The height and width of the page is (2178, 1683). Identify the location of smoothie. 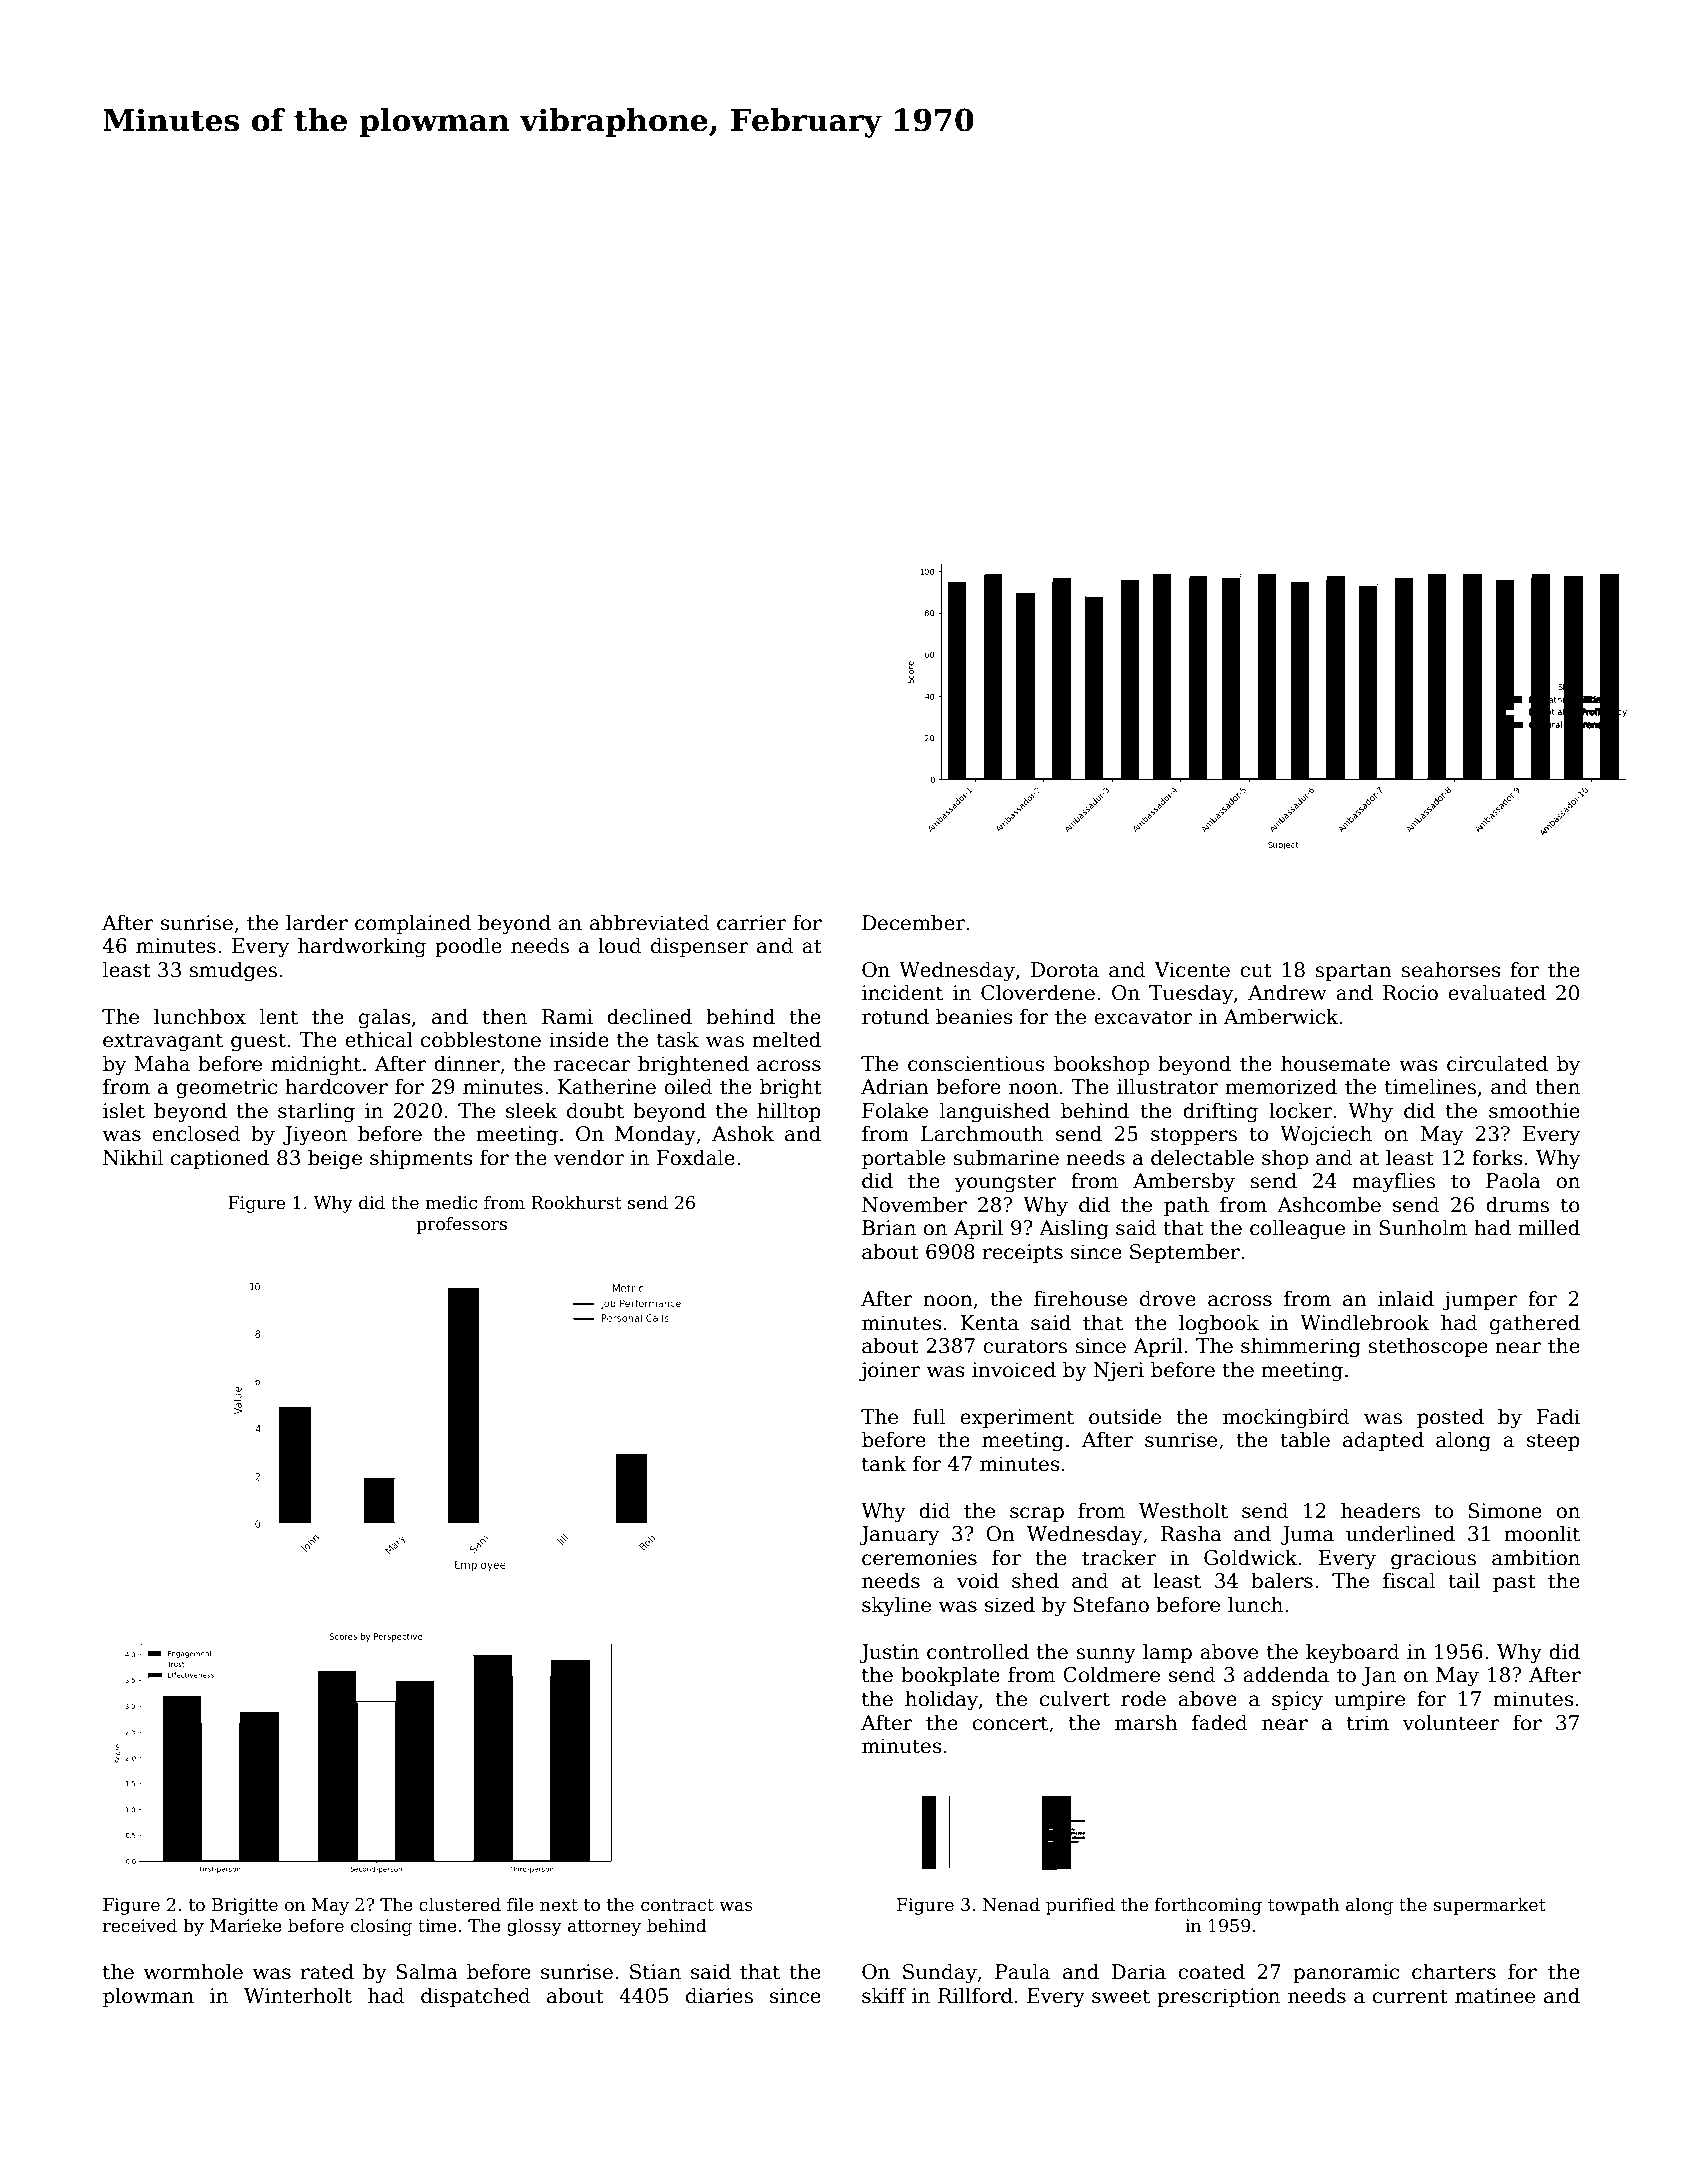
(1534, 1110).
